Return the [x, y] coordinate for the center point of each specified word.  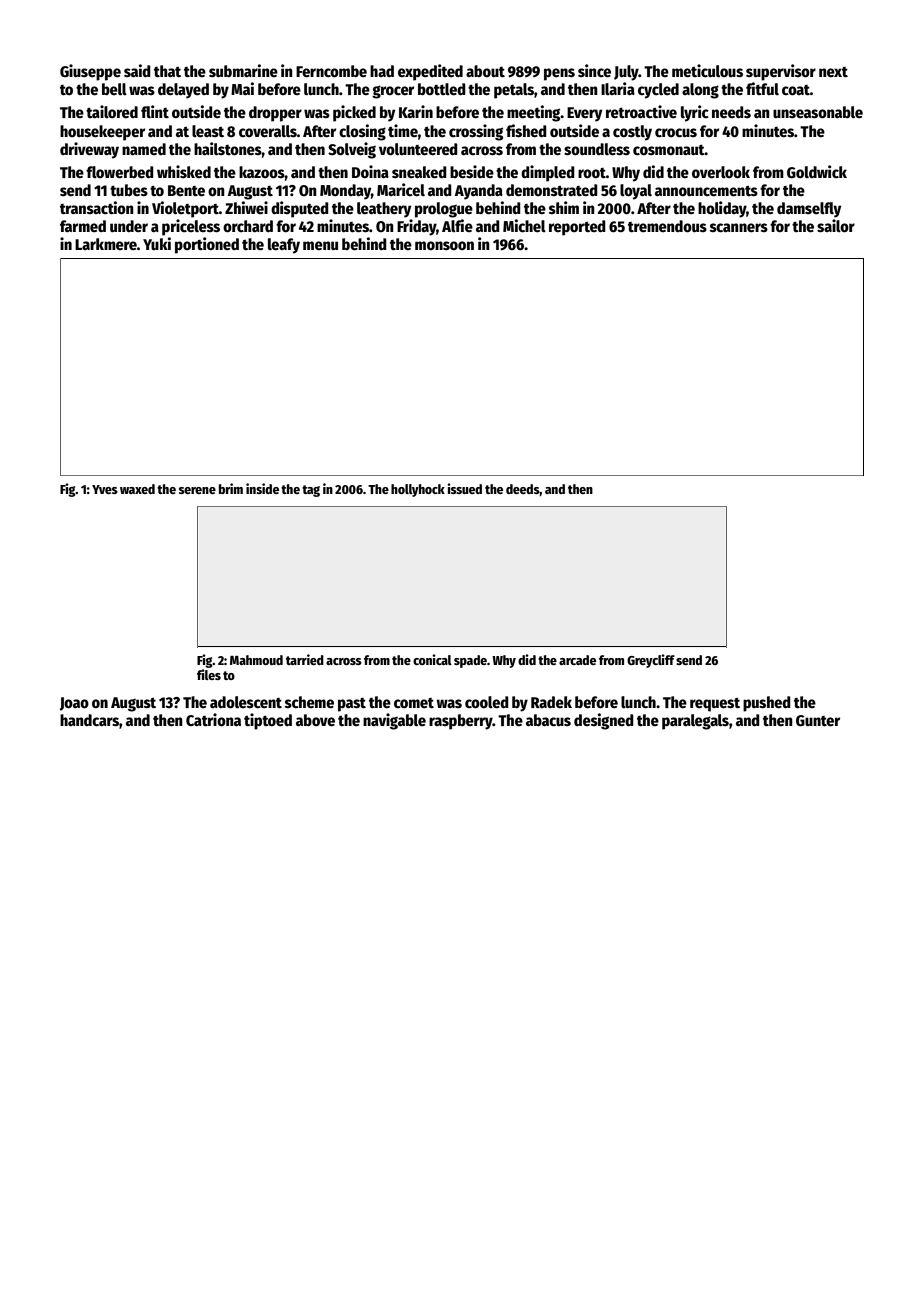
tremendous [667, 226]
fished [526, 131]
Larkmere [106, 244]
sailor [836, 226]
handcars [89, 720]
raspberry [461, 722]
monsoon [444, 245]
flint [155, 111]
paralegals [695, 722]
